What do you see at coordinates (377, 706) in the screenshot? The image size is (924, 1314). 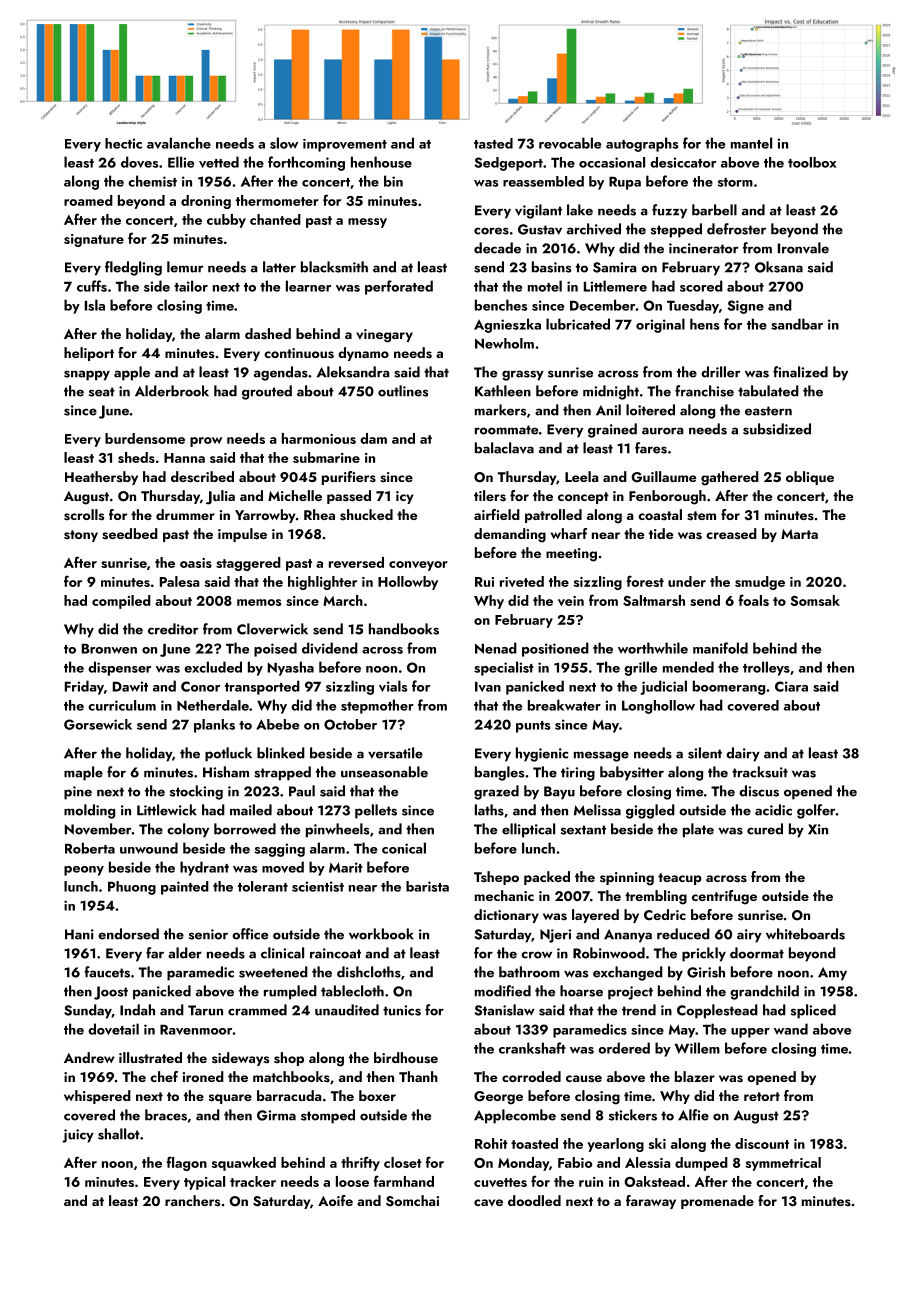 I see `stepmother` at bounding box center [377, 706].
